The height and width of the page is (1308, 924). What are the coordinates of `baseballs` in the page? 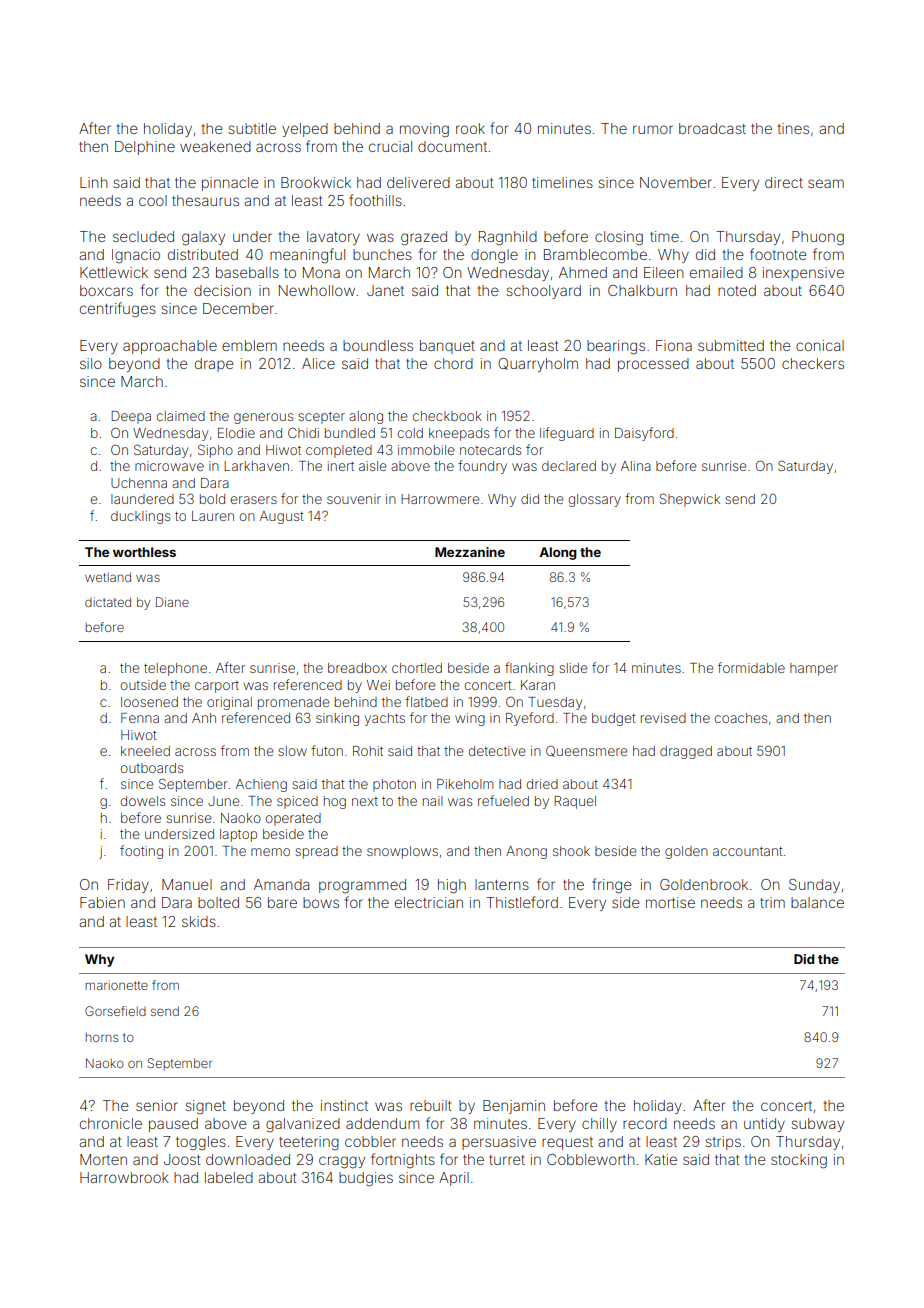 It's located at (247, 272).
